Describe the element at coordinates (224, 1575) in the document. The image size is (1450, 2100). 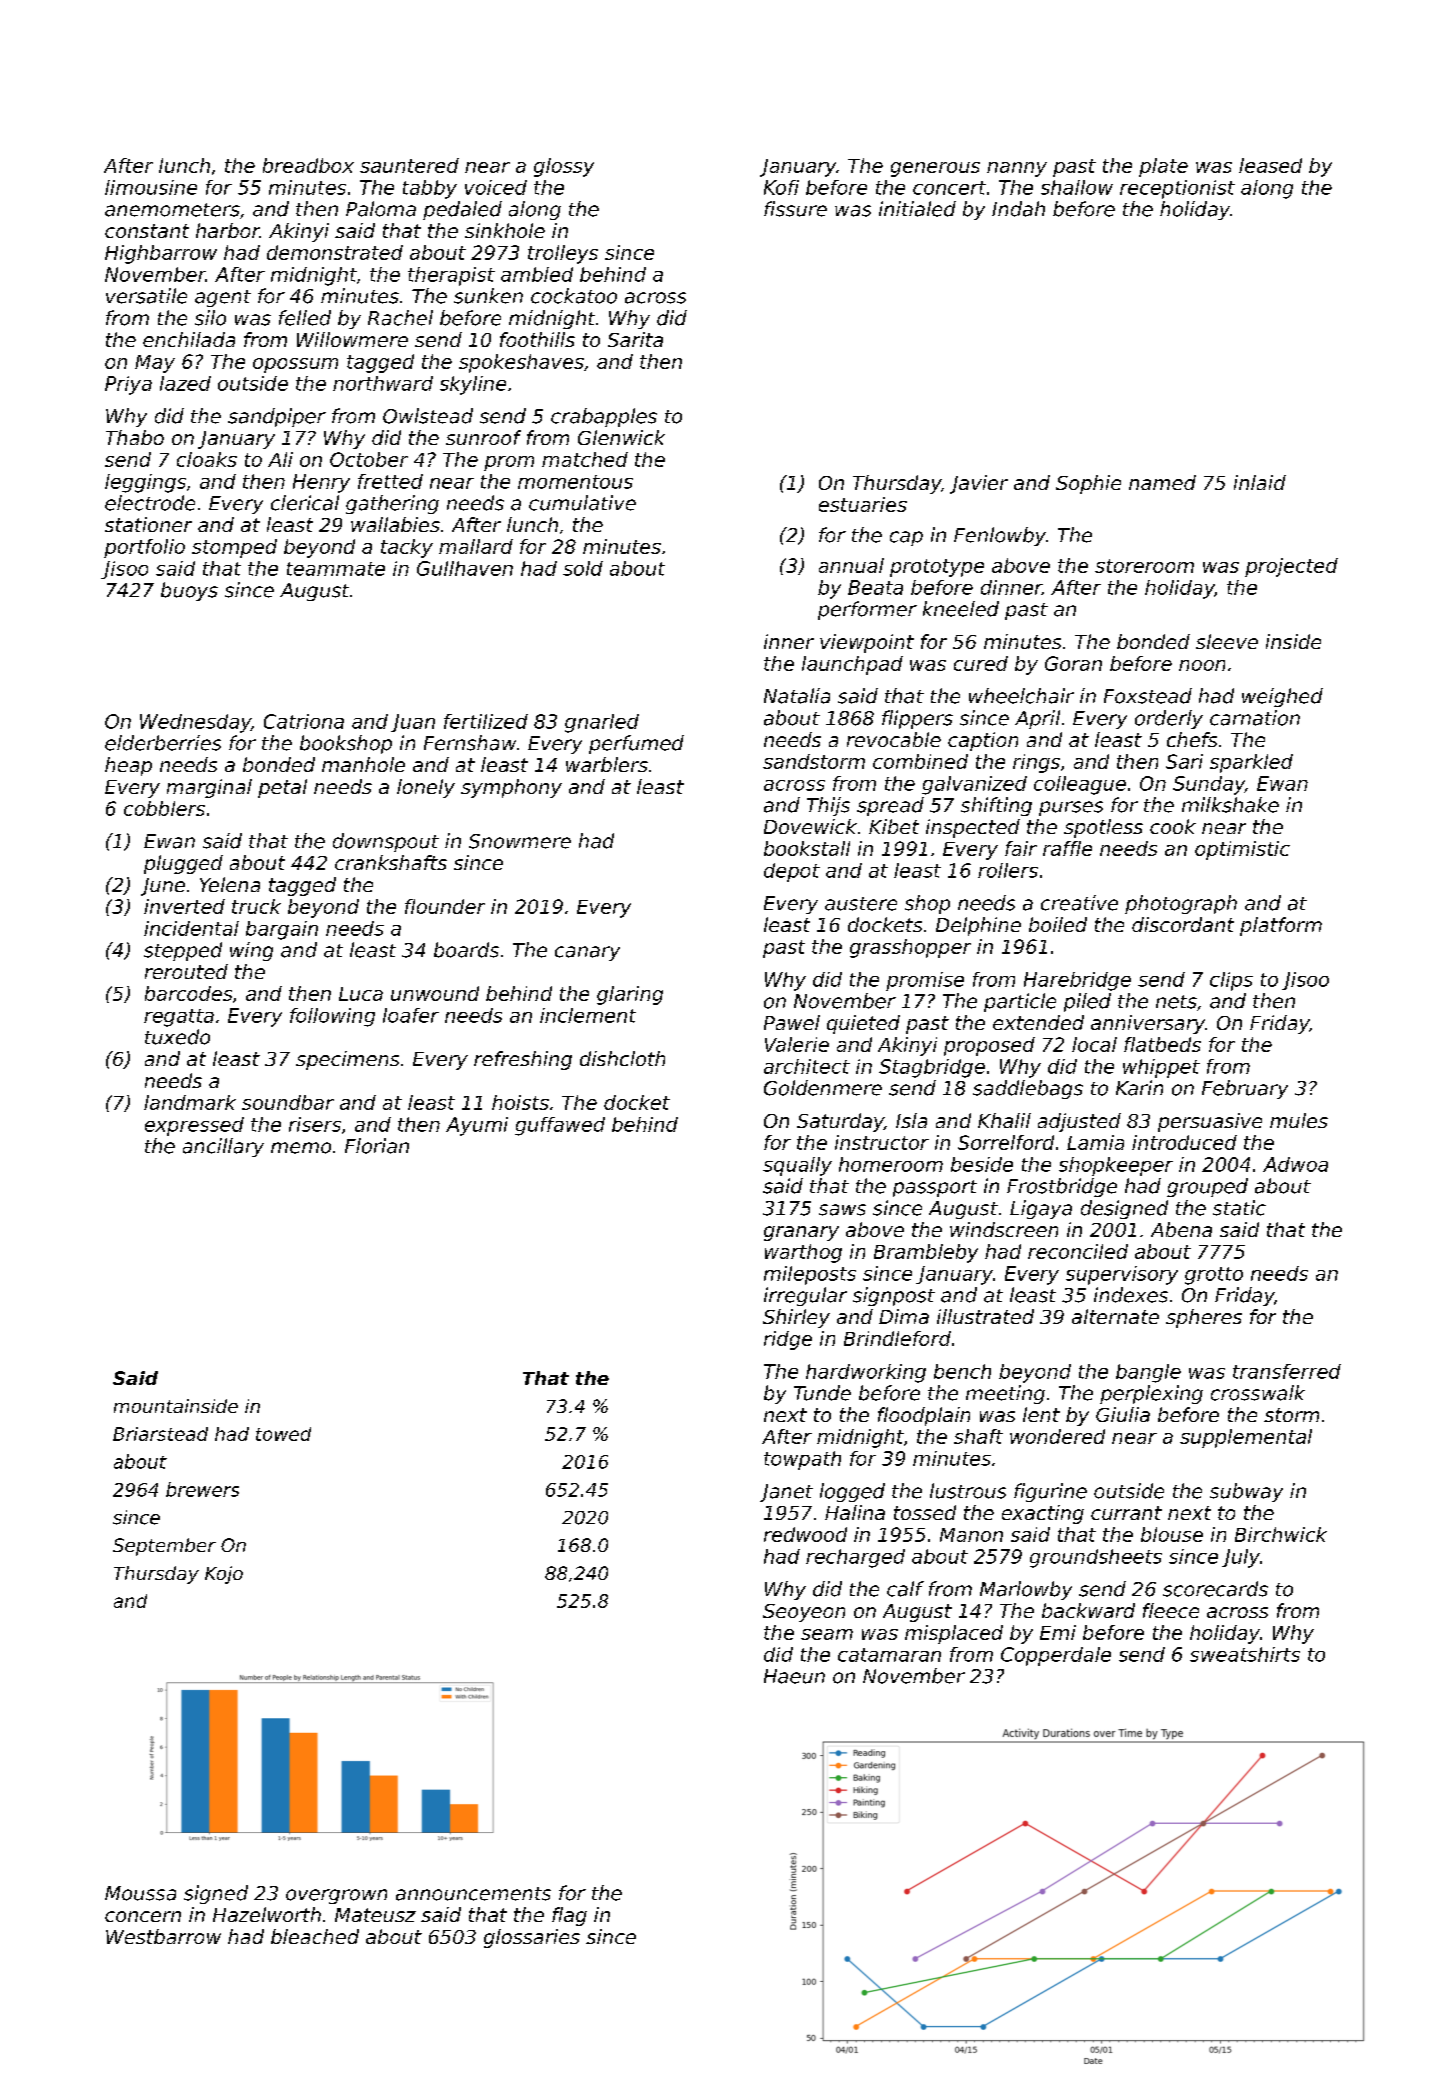
I see `Kojo` at that location.
